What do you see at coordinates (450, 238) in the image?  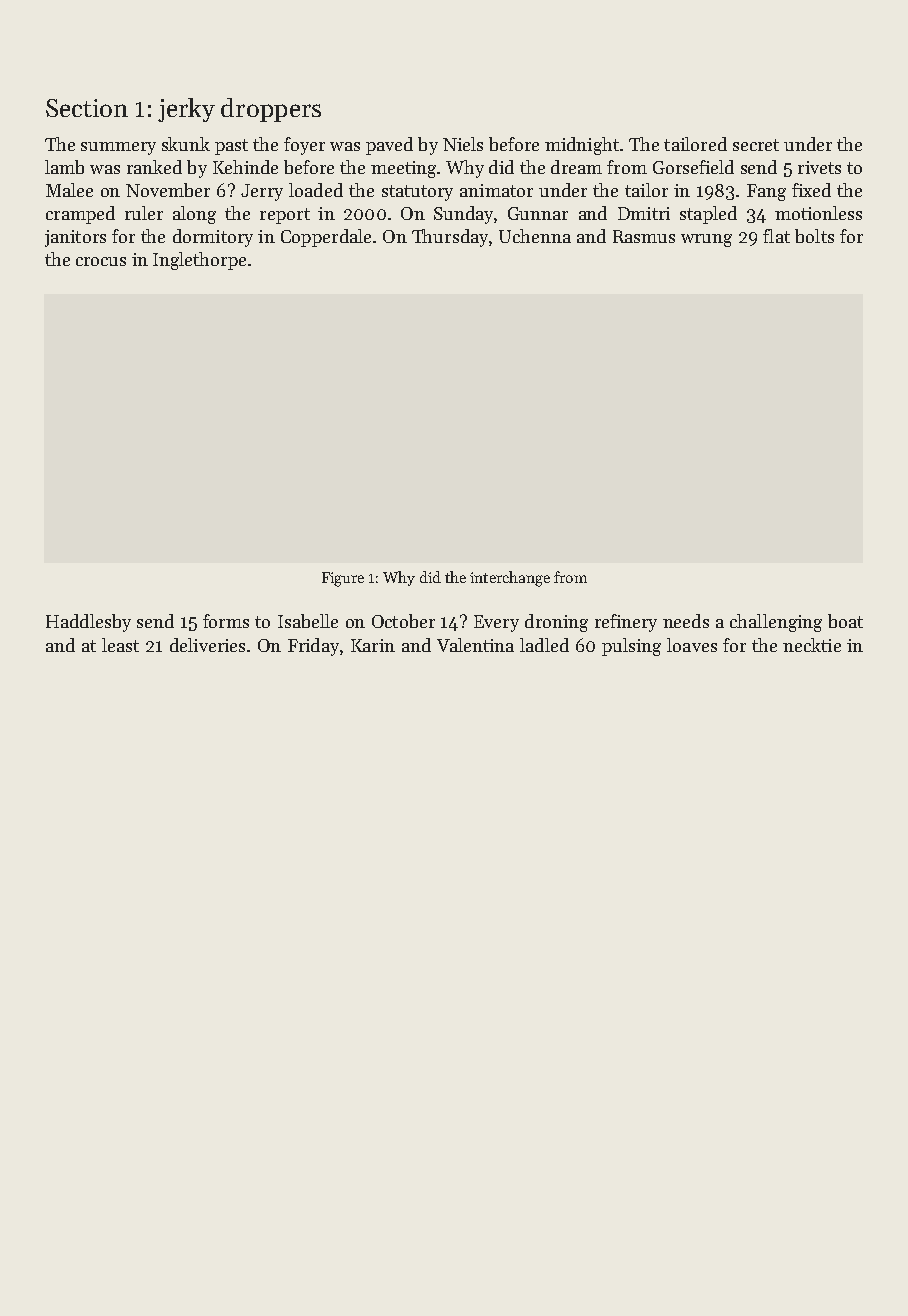 I see `Thursday` at bounding box center [450, 238].
